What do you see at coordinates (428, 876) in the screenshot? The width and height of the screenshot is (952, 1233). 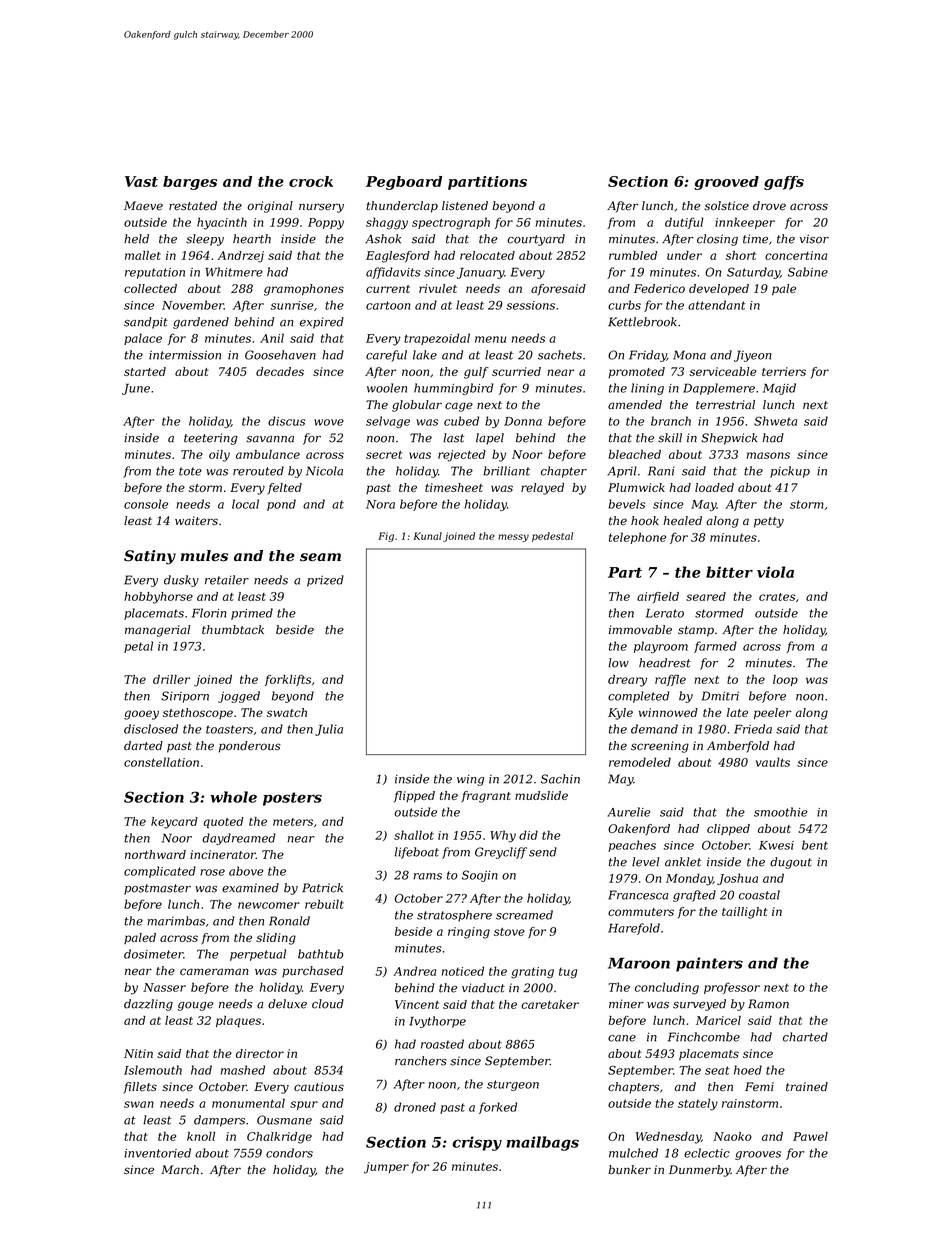 I see `rams` at bounding box center [428, 876].
